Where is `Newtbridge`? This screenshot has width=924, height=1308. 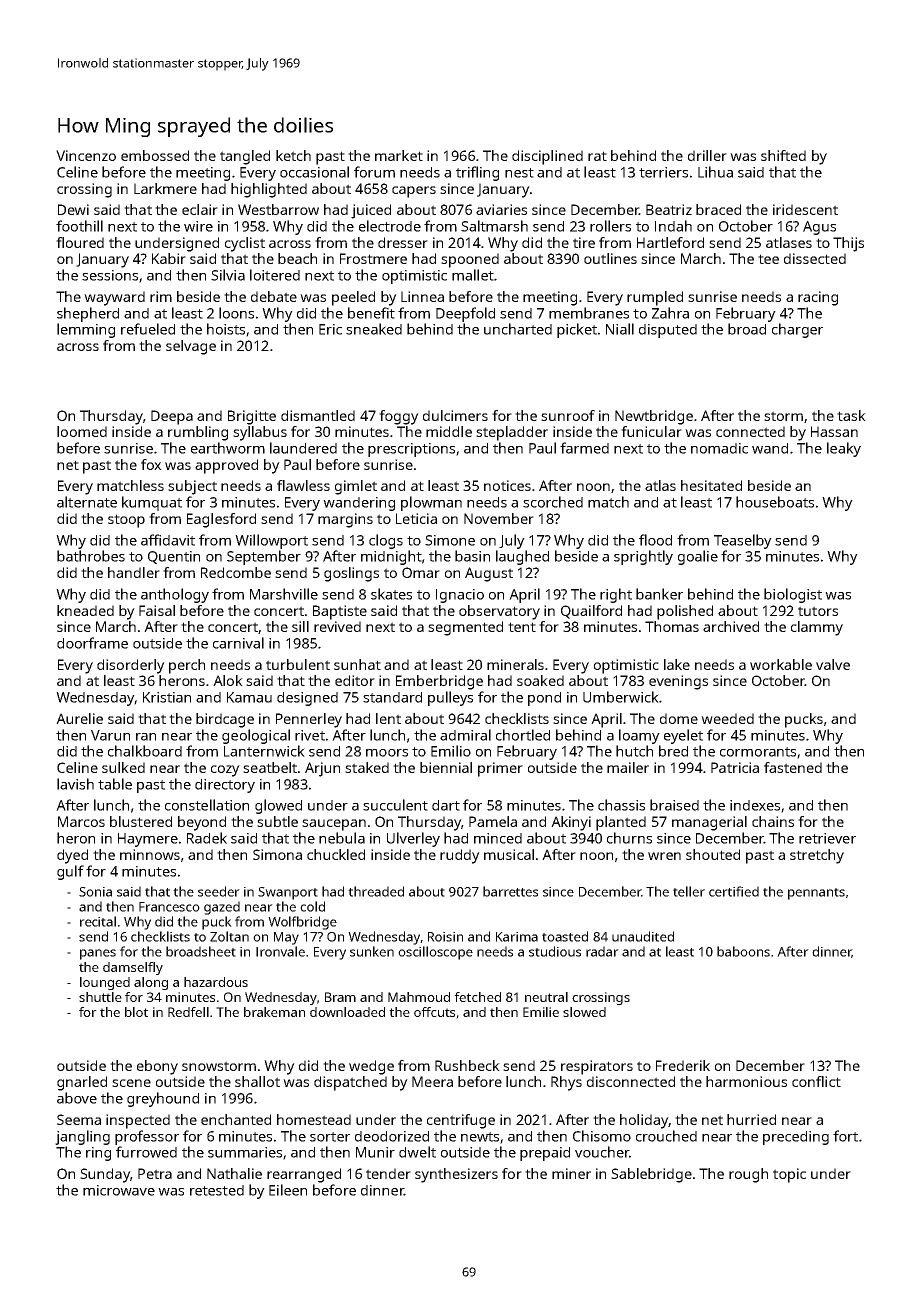 Newtbridge is located at coordinates (654, 417).
